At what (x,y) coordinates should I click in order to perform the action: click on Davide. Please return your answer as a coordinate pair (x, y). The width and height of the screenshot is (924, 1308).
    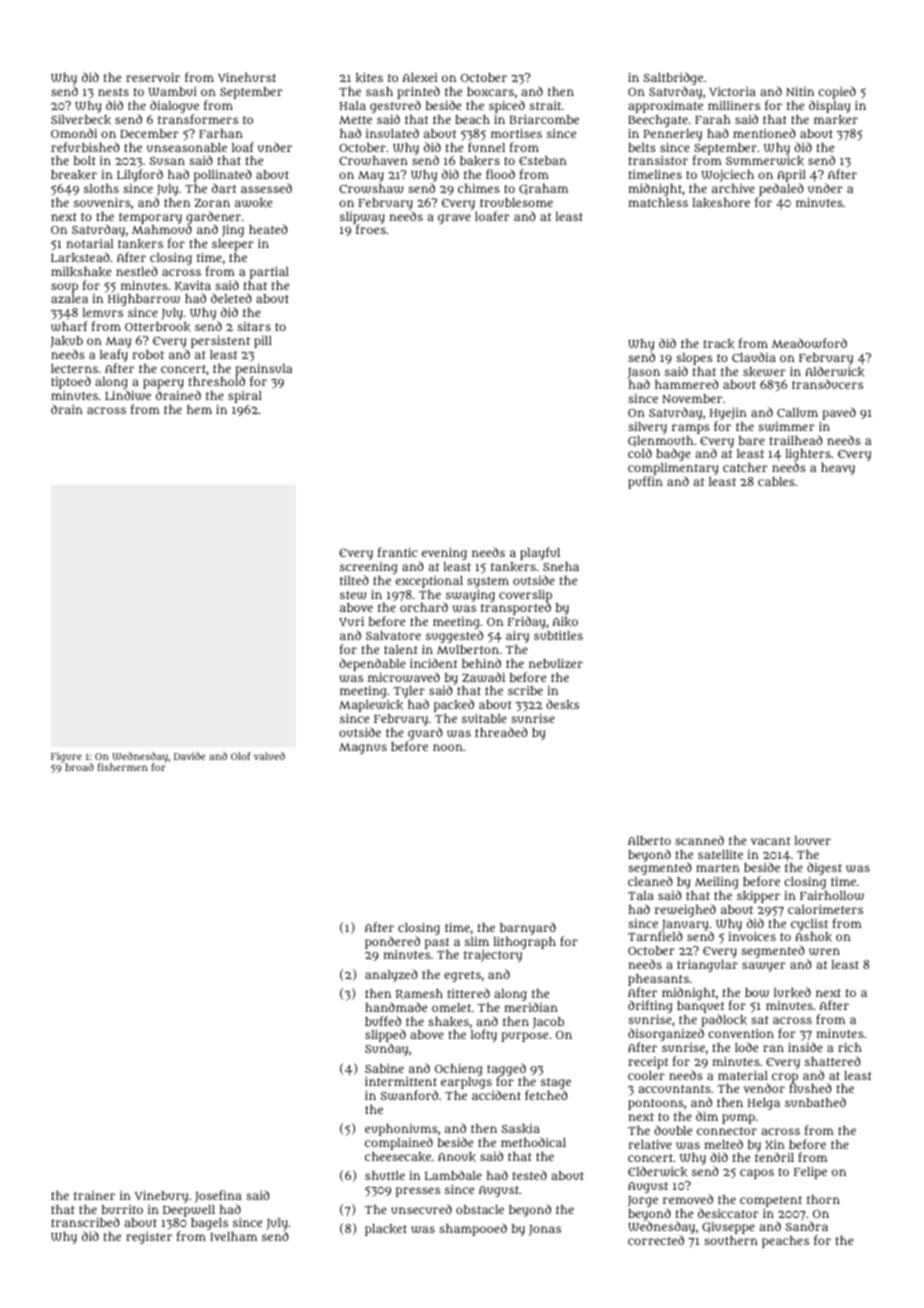
    Looking at the image, I should click on (189, 756).
